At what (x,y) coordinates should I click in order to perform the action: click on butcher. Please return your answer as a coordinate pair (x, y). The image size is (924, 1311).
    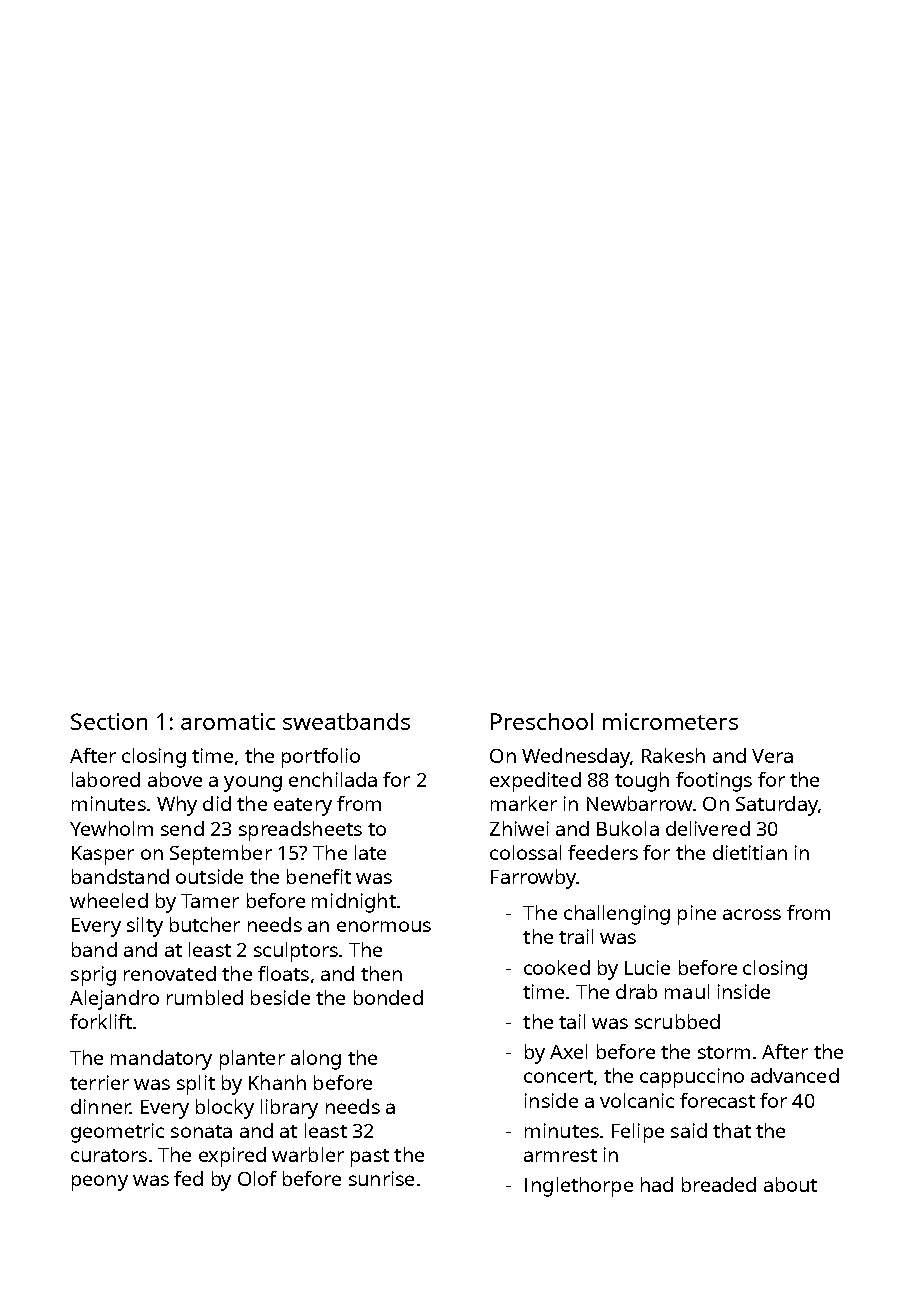
    Looking at the image, I should click on (205, 924).
